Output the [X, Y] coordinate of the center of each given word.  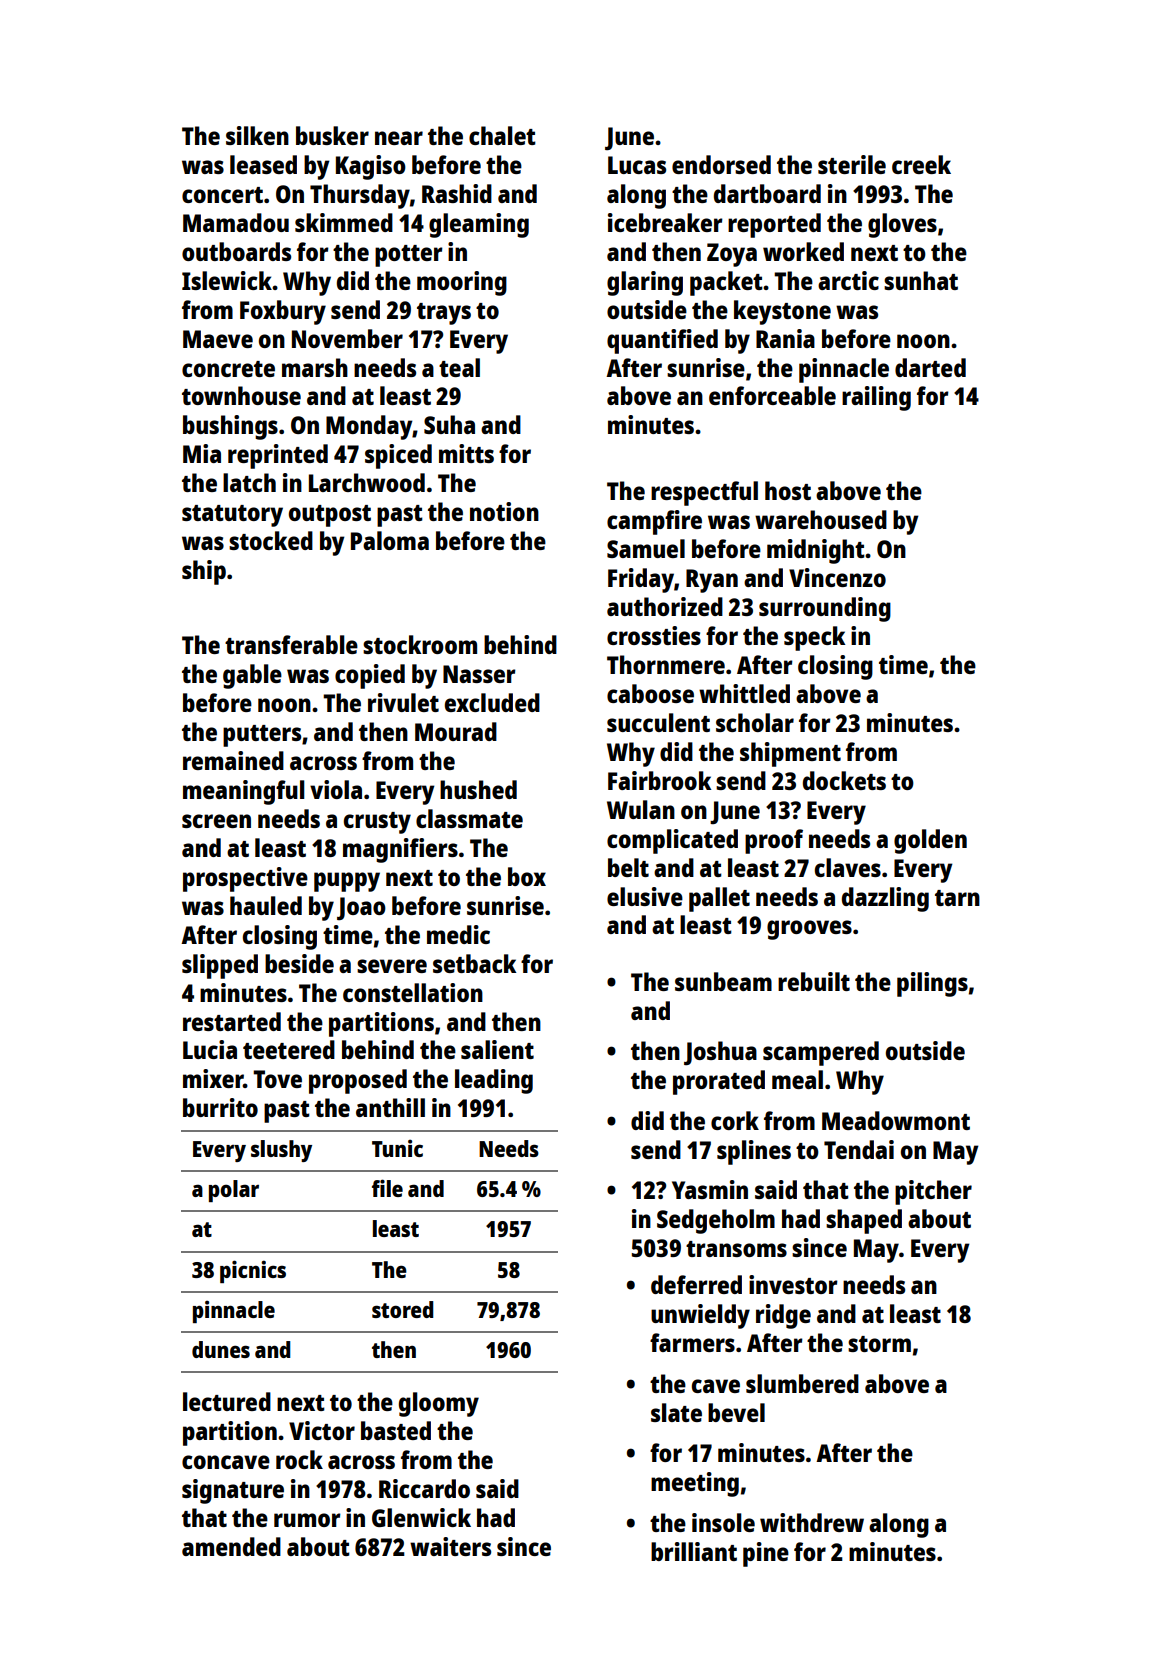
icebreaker [665, 222]
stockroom [420, 644]
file [387, 1188]
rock [299, 1459]
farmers [692, 1342]
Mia [202, 453]
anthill [390, 1107]
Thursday [360, 196]
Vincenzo [837, 577]
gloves [902, 225]
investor [793, 1284]
